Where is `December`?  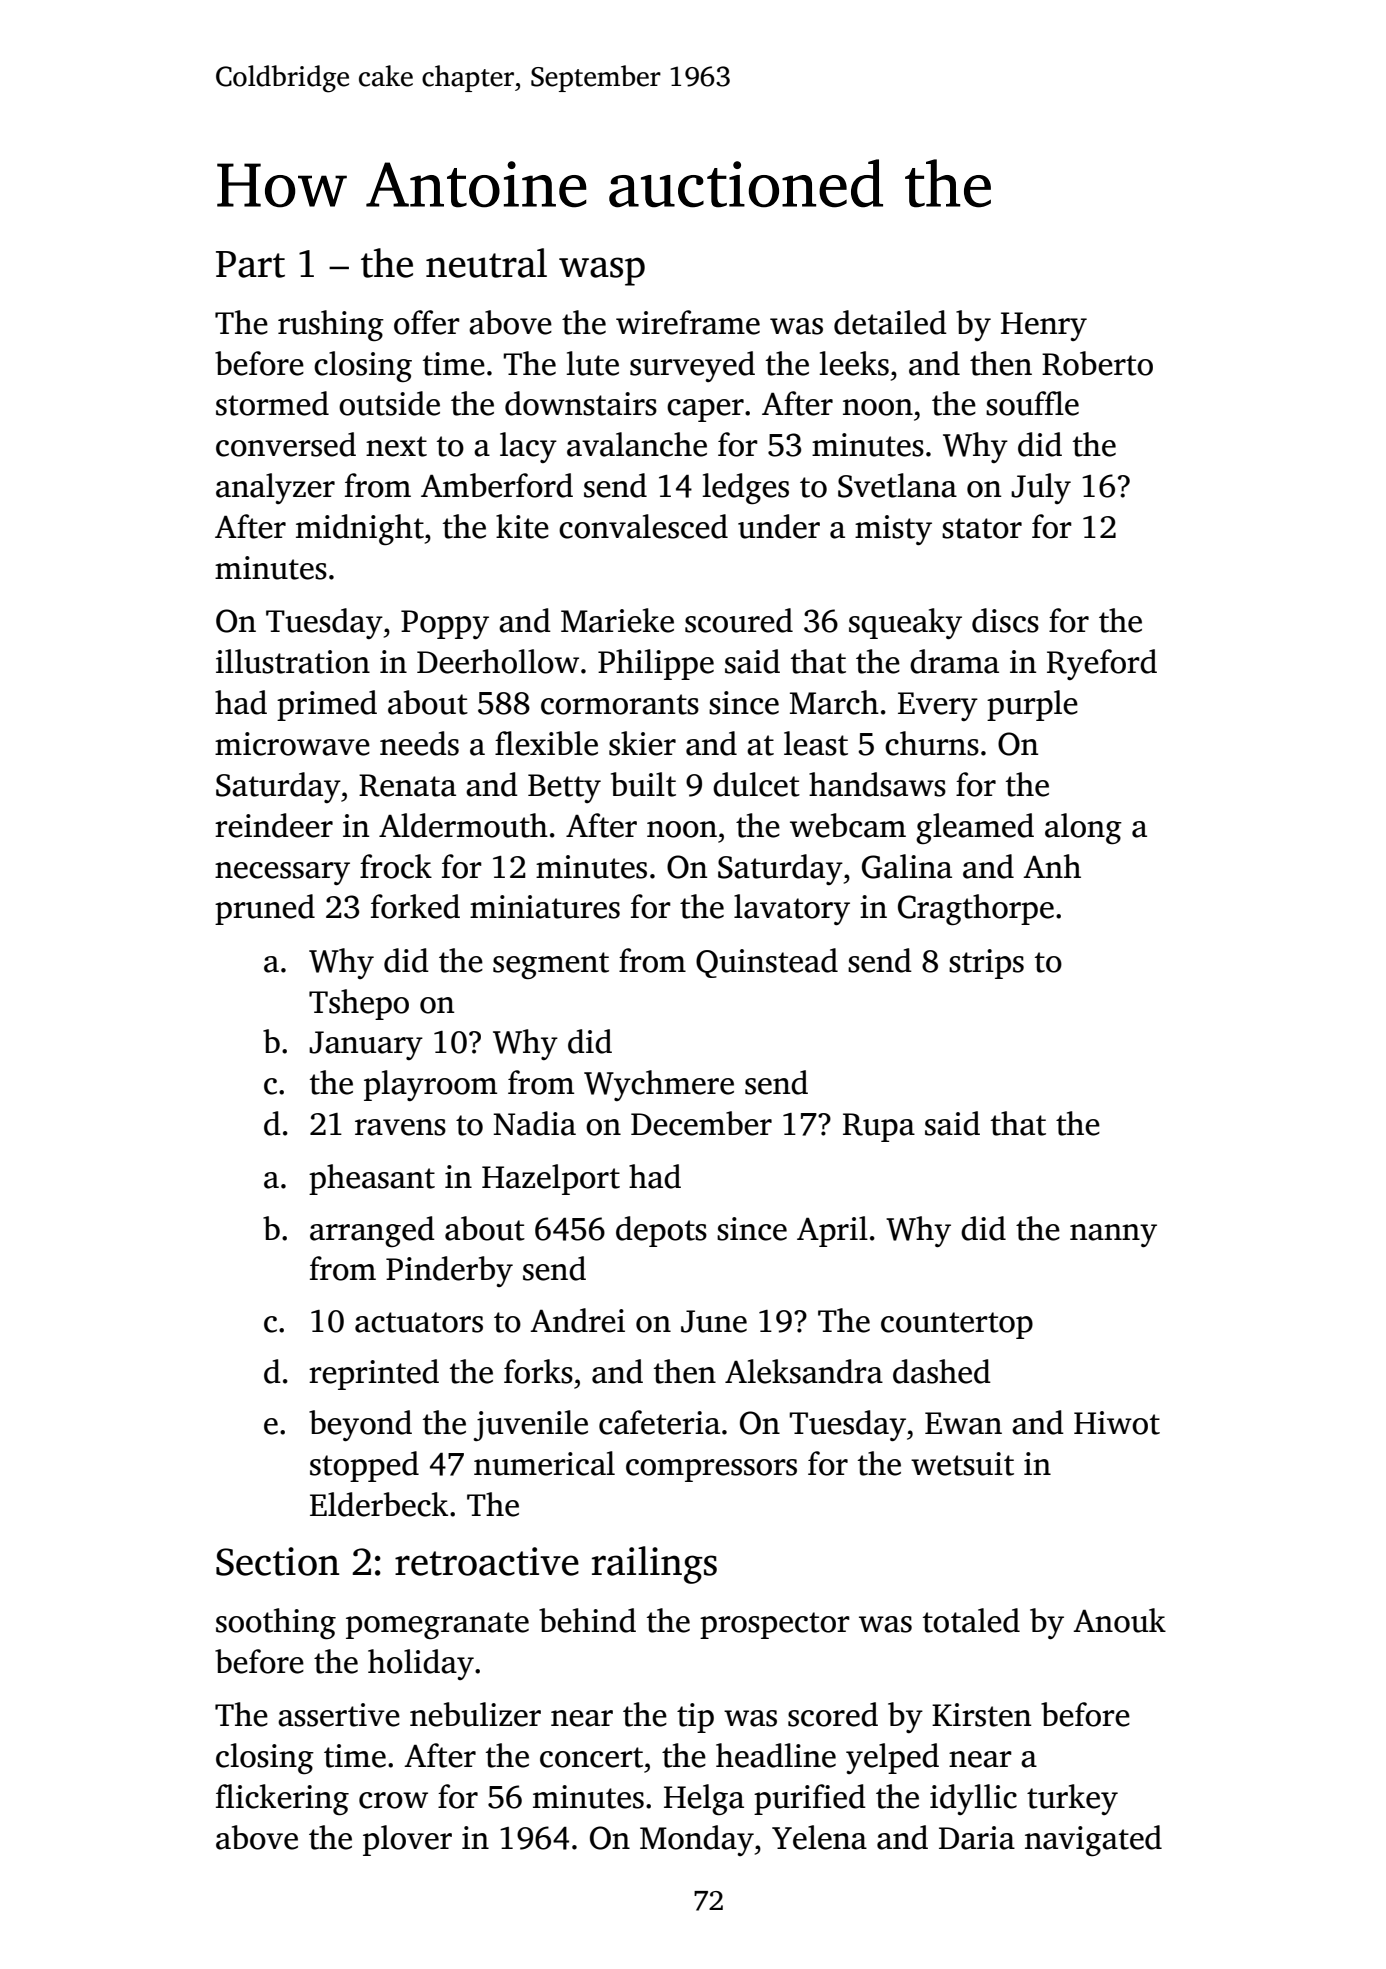 December is located at coordinates (701, 1123).
